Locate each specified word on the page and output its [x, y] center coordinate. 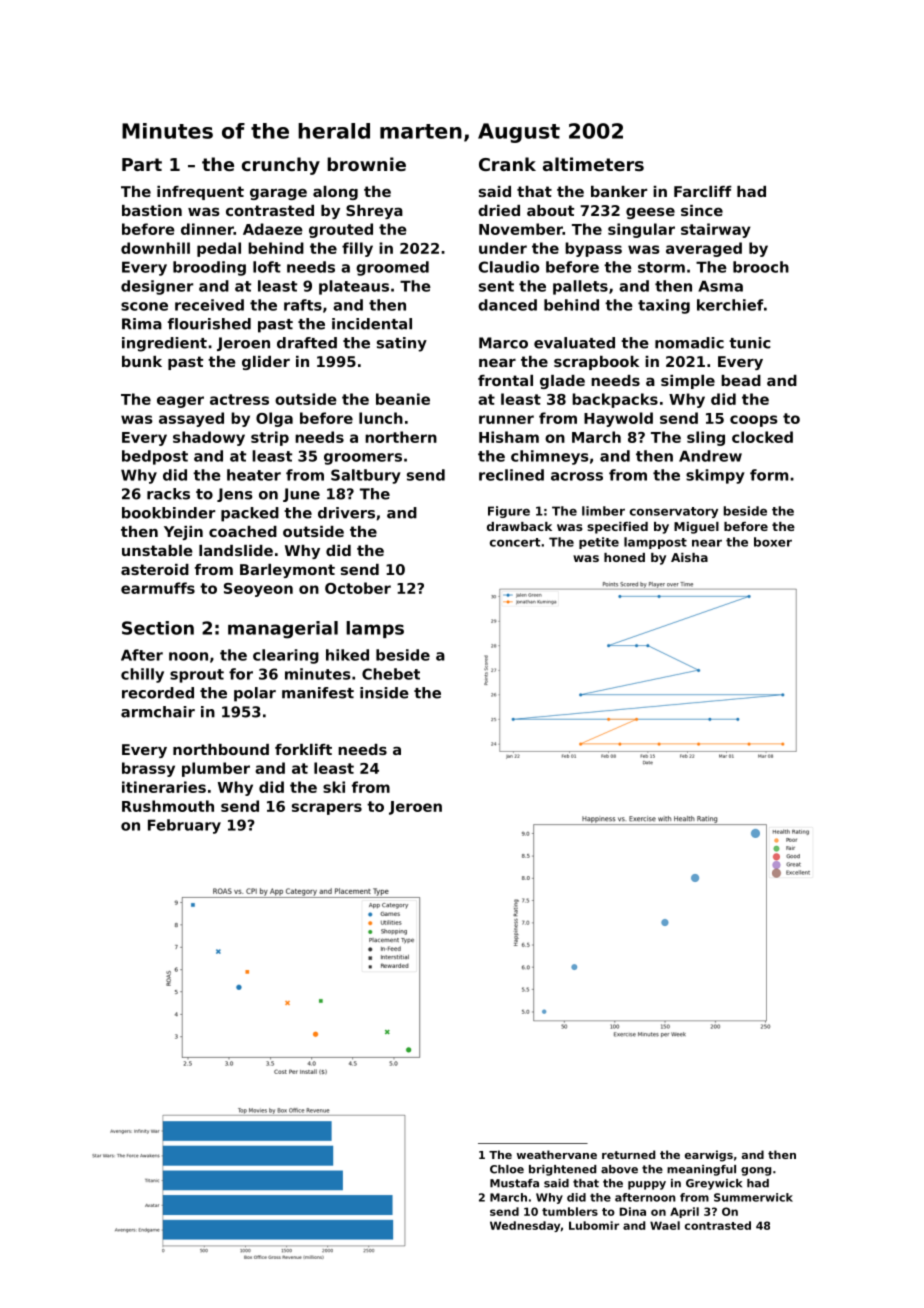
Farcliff [703, 191]
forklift [303, 749]
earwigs [709, 1156]
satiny [402, 344]
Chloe [507, 1169]
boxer [773, 542]
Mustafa [514, 1183]
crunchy [281, 166]
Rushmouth [168, 806]
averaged [704, 249]
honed [624, 557]
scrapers [327, 809]
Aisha [689, 557]
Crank [507, 164]
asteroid [155, 569]
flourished [209, 324]
